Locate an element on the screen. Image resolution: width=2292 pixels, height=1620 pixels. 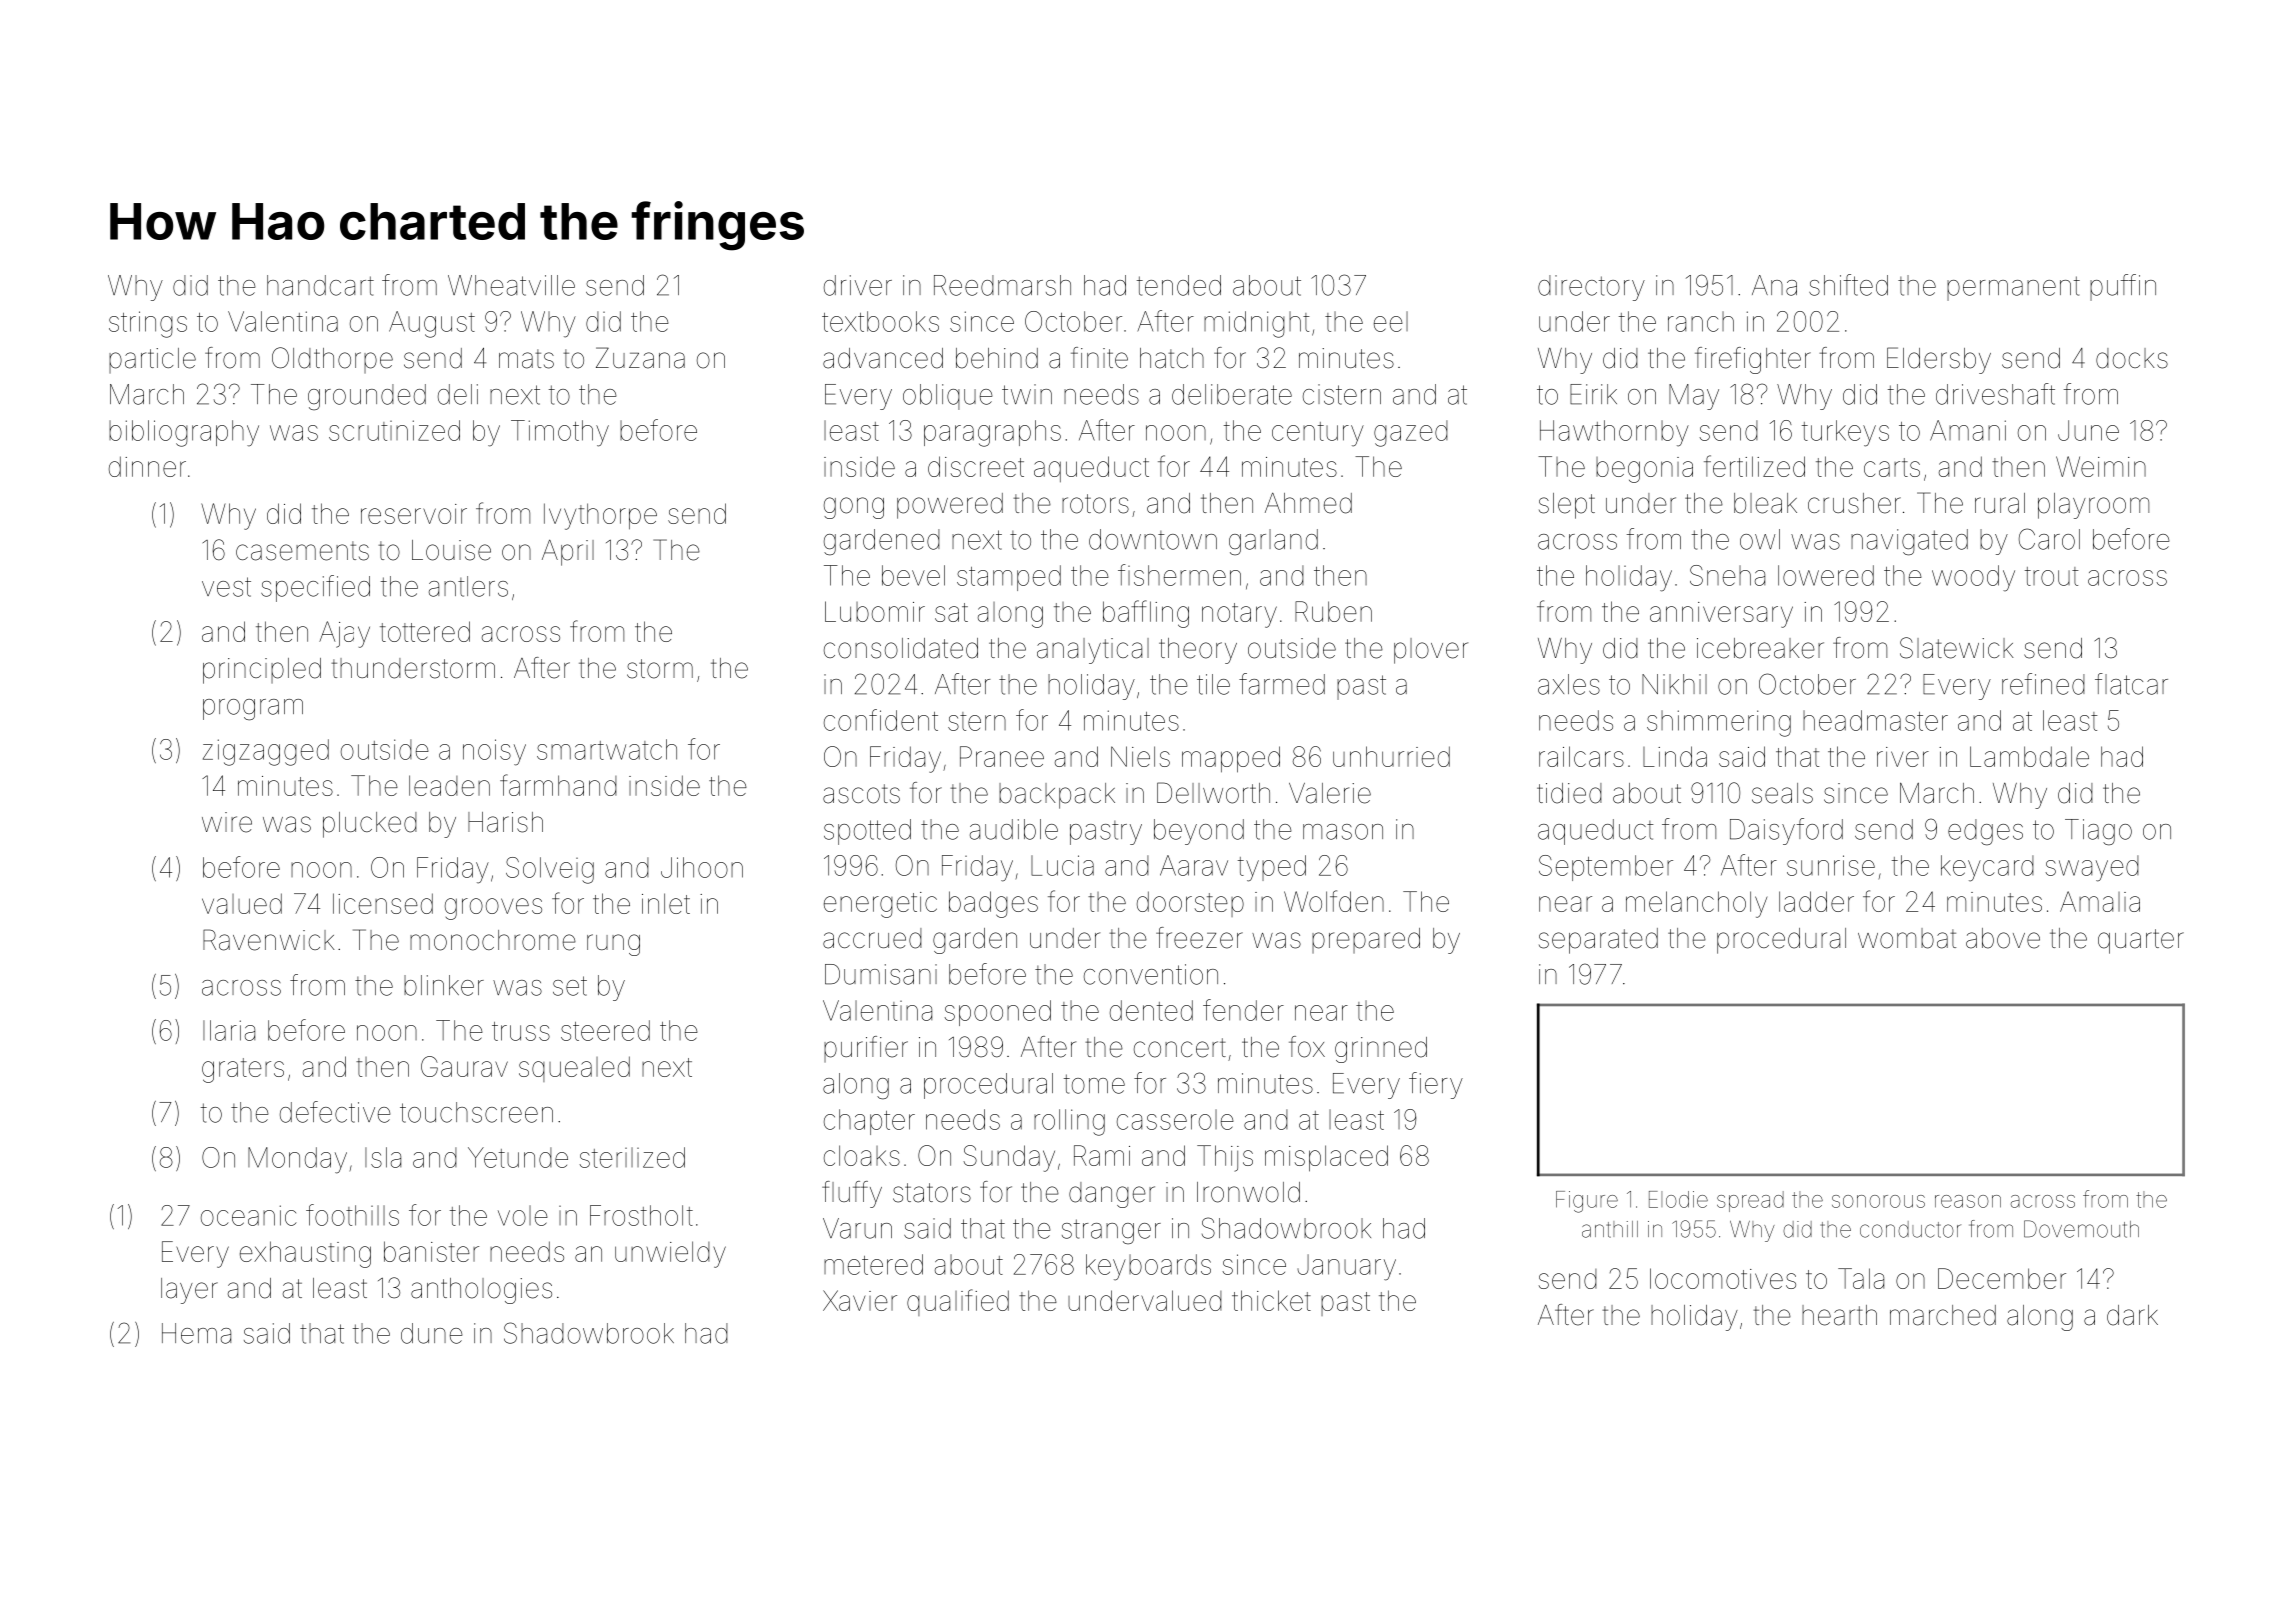
strings is located at coordinates (148, 324).
